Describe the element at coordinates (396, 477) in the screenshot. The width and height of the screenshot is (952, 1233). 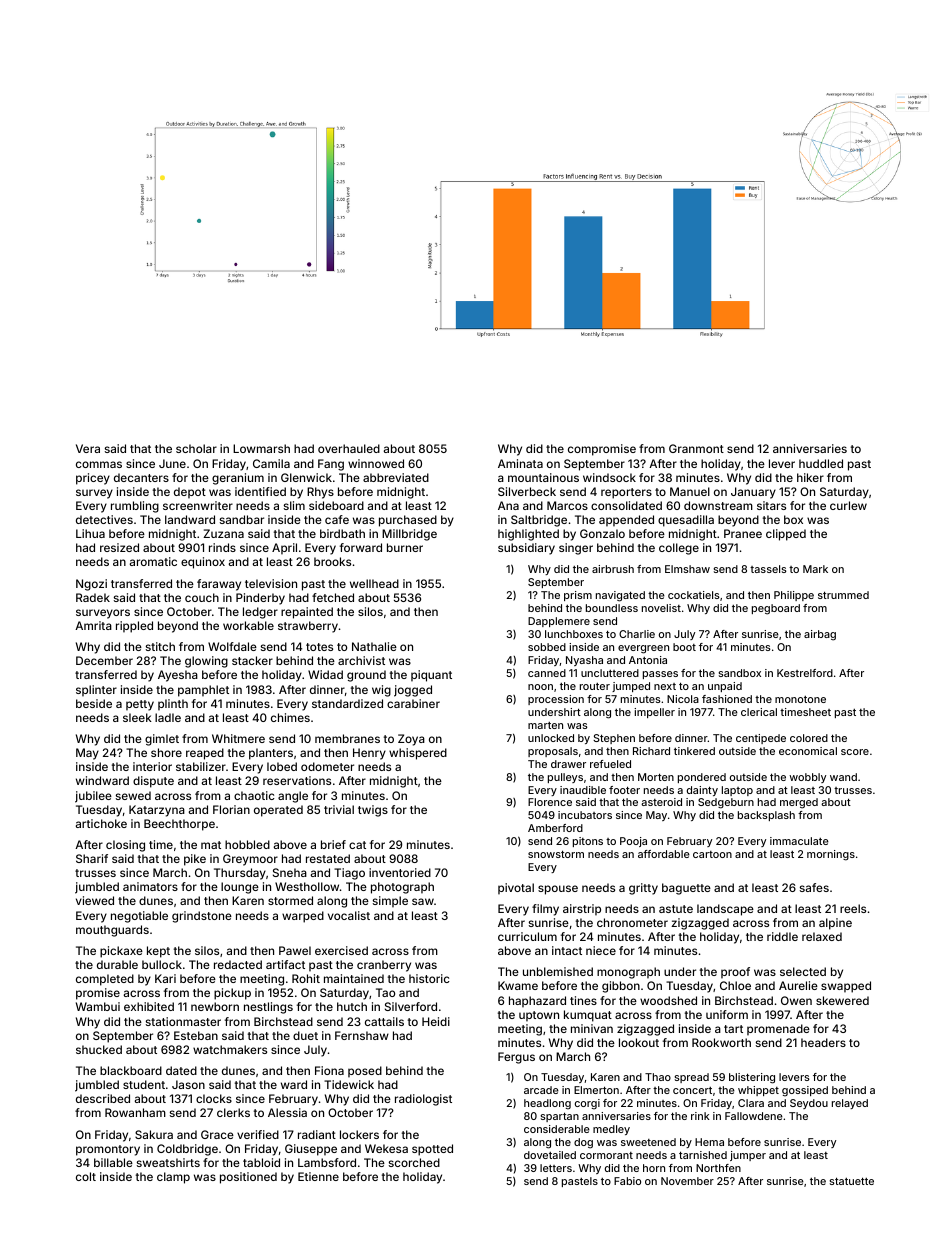
I see `abbreviated` at that location.
